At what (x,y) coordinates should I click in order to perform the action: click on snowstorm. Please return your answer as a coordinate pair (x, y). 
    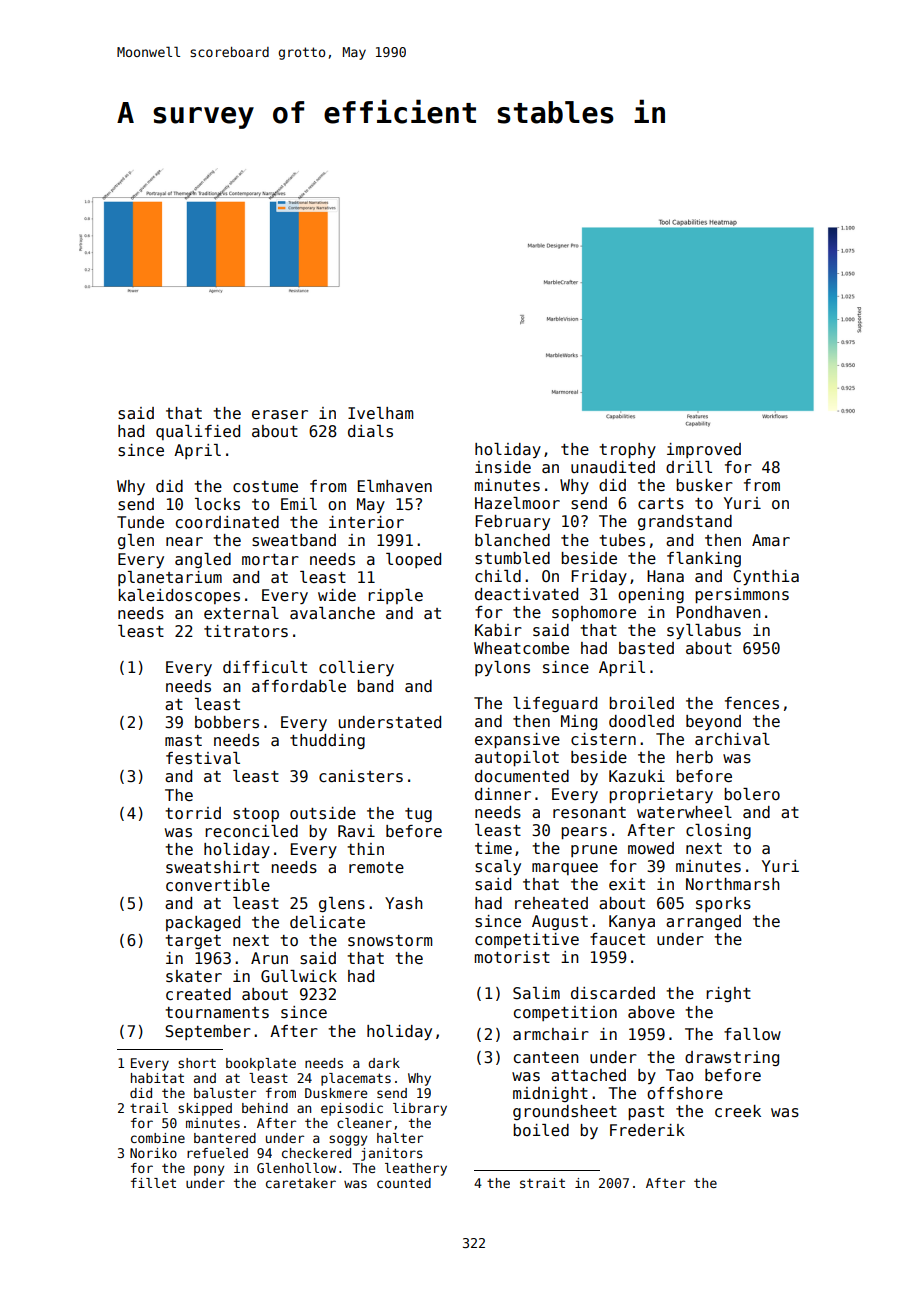
    Looking at the image, I should click on (390, 941).
